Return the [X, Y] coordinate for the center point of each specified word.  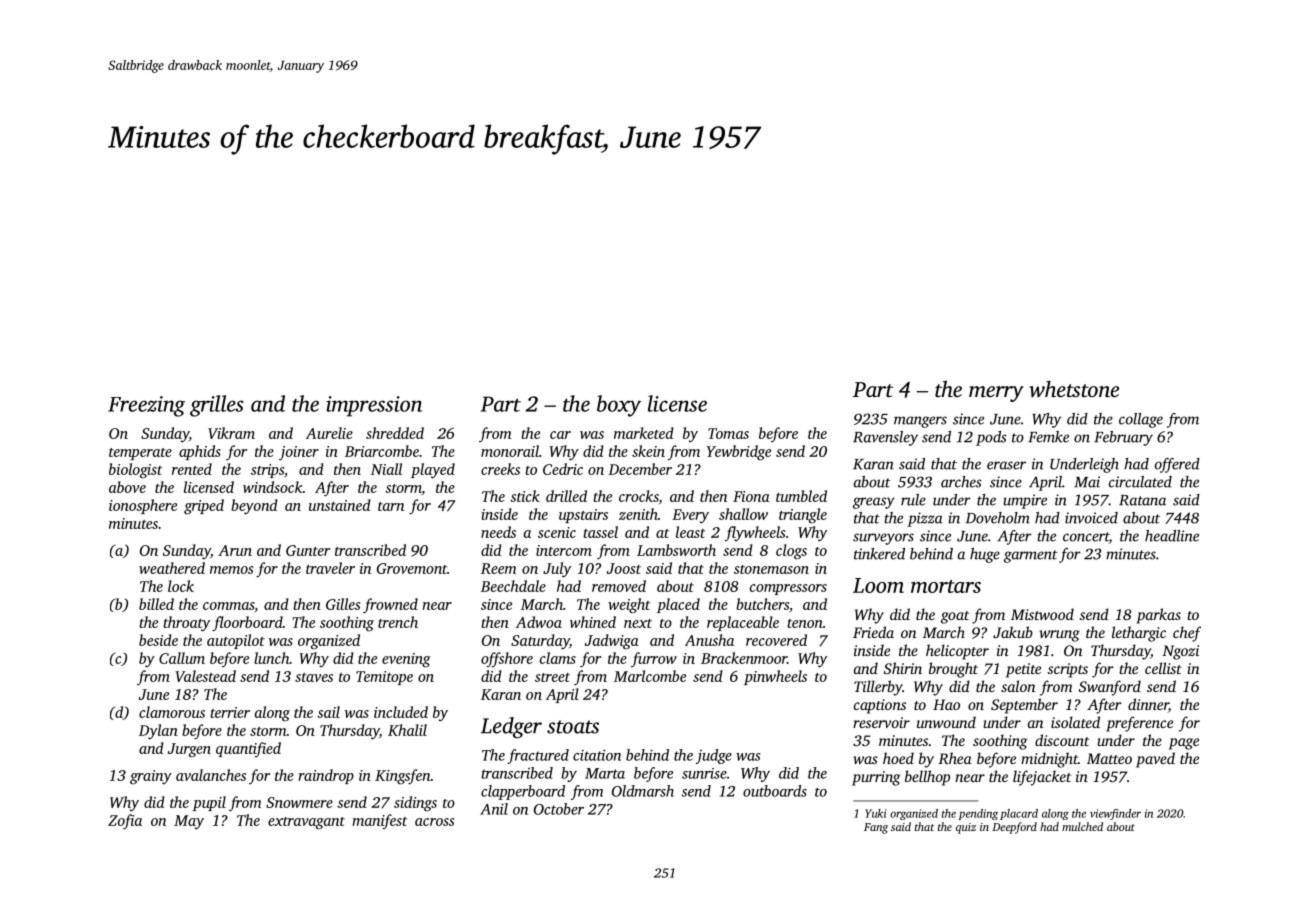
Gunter [308, 550]
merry [996, 394]
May [189, 822]
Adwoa [539, 622]
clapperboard [523, 792]
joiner [299, 453]
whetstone [1074, 389]
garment [1031, 556]
